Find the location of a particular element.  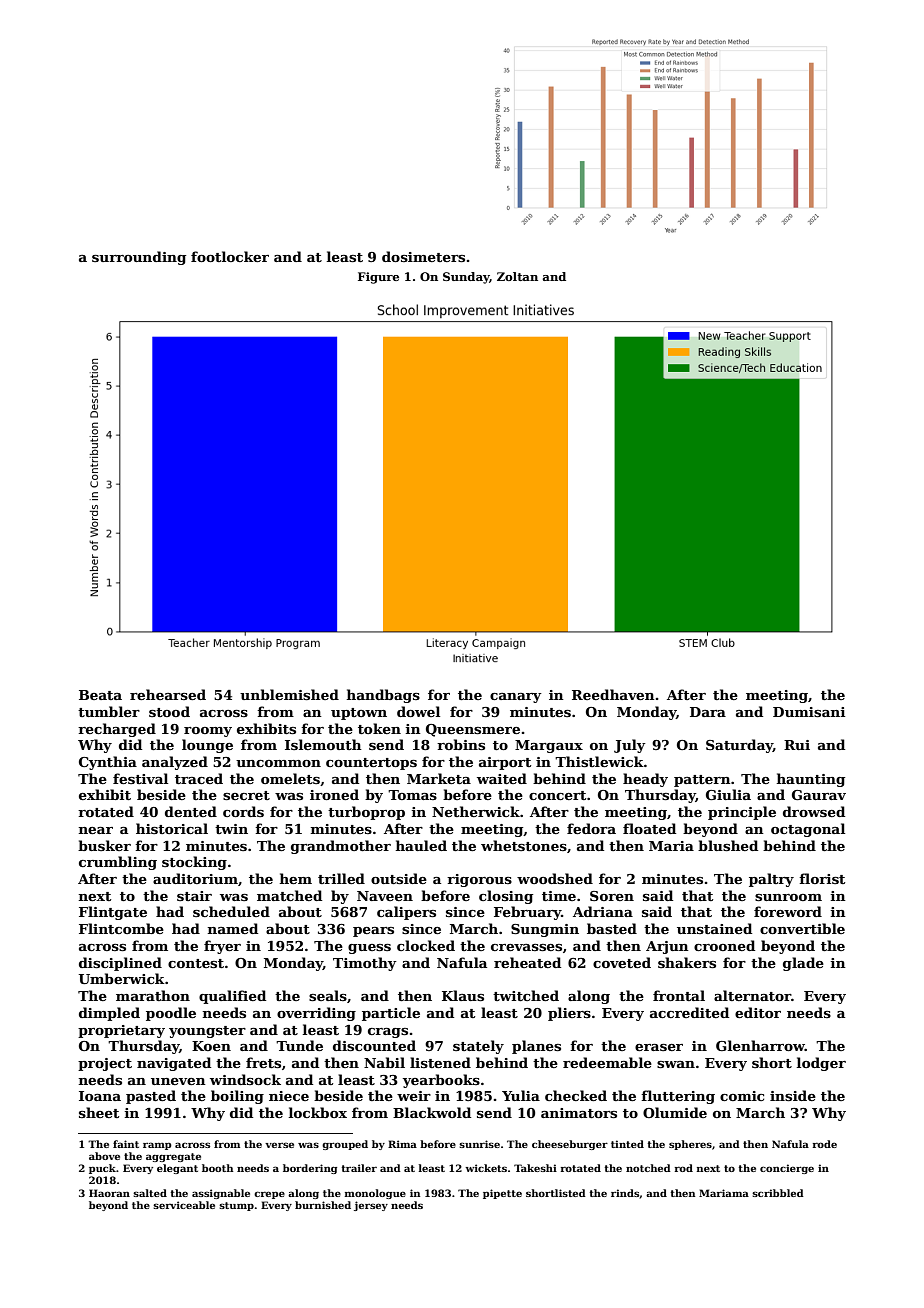

Yulia is located at coordinates (521, 1095).
